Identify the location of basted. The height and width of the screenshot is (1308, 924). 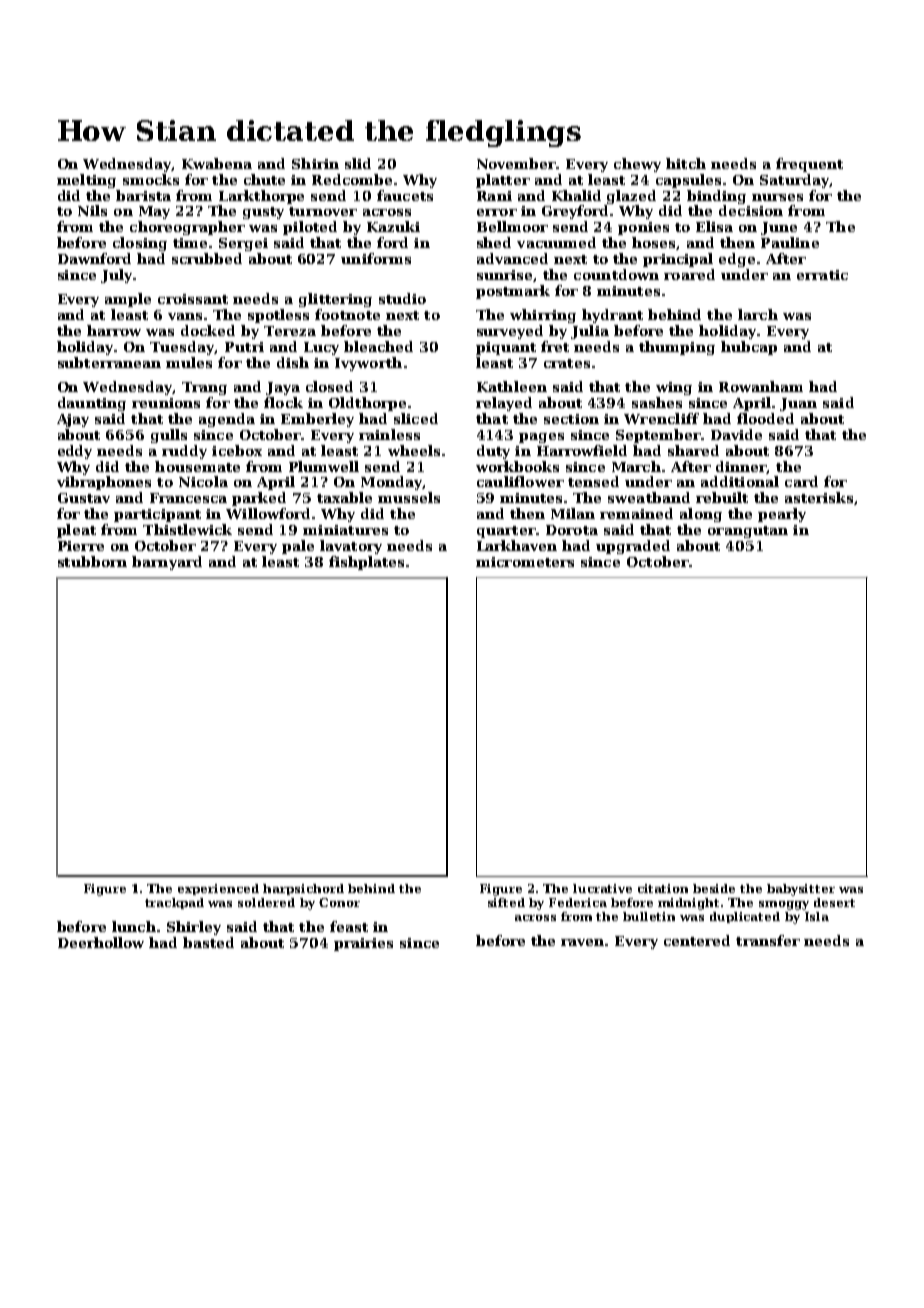
(208, 942).
